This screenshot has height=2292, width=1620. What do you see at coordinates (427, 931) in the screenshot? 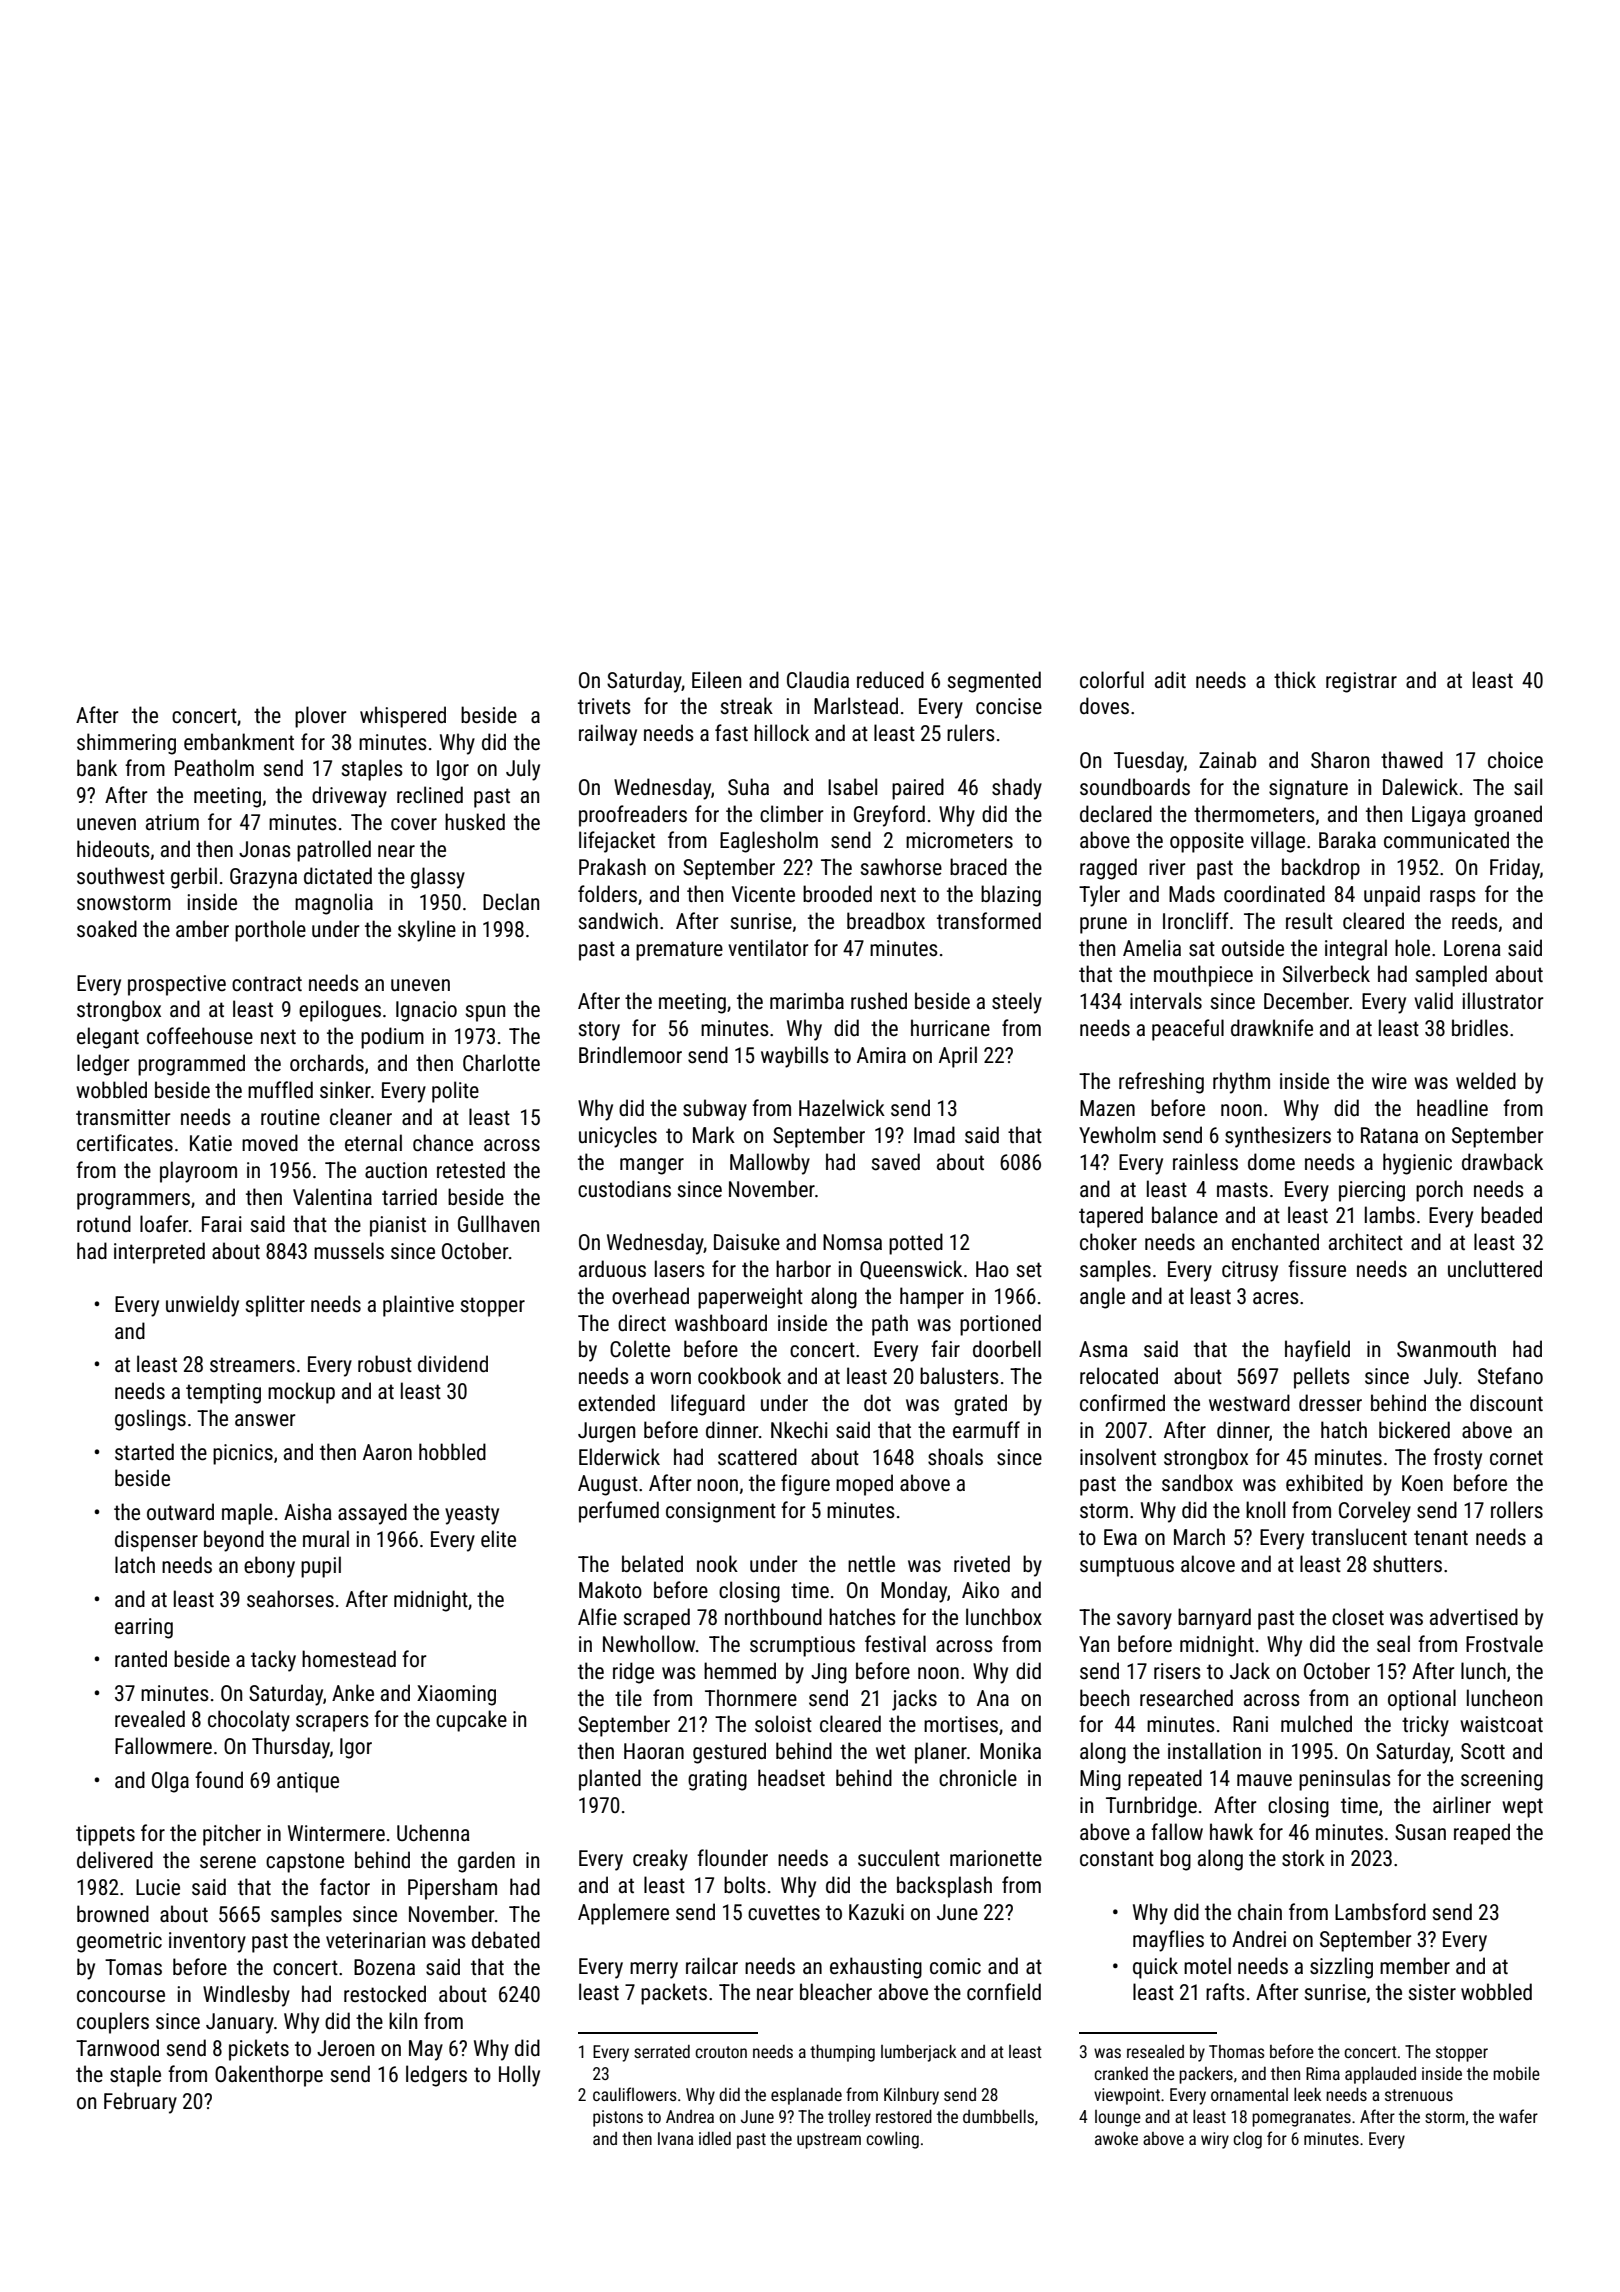
I see `skyline` at bounding box center [427, 931].
